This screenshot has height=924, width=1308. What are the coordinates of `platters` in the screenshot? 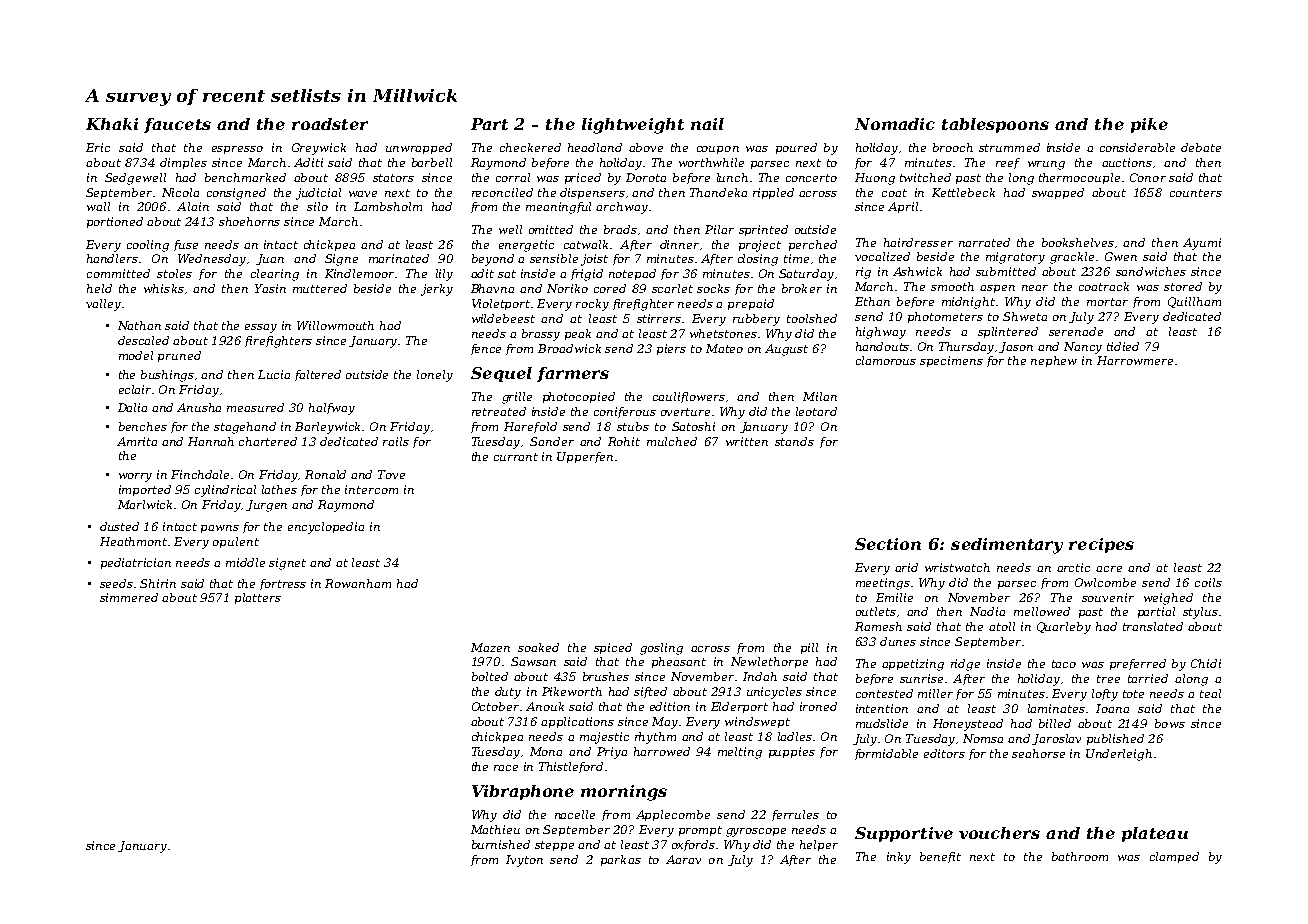 It's located at (258, 598).
